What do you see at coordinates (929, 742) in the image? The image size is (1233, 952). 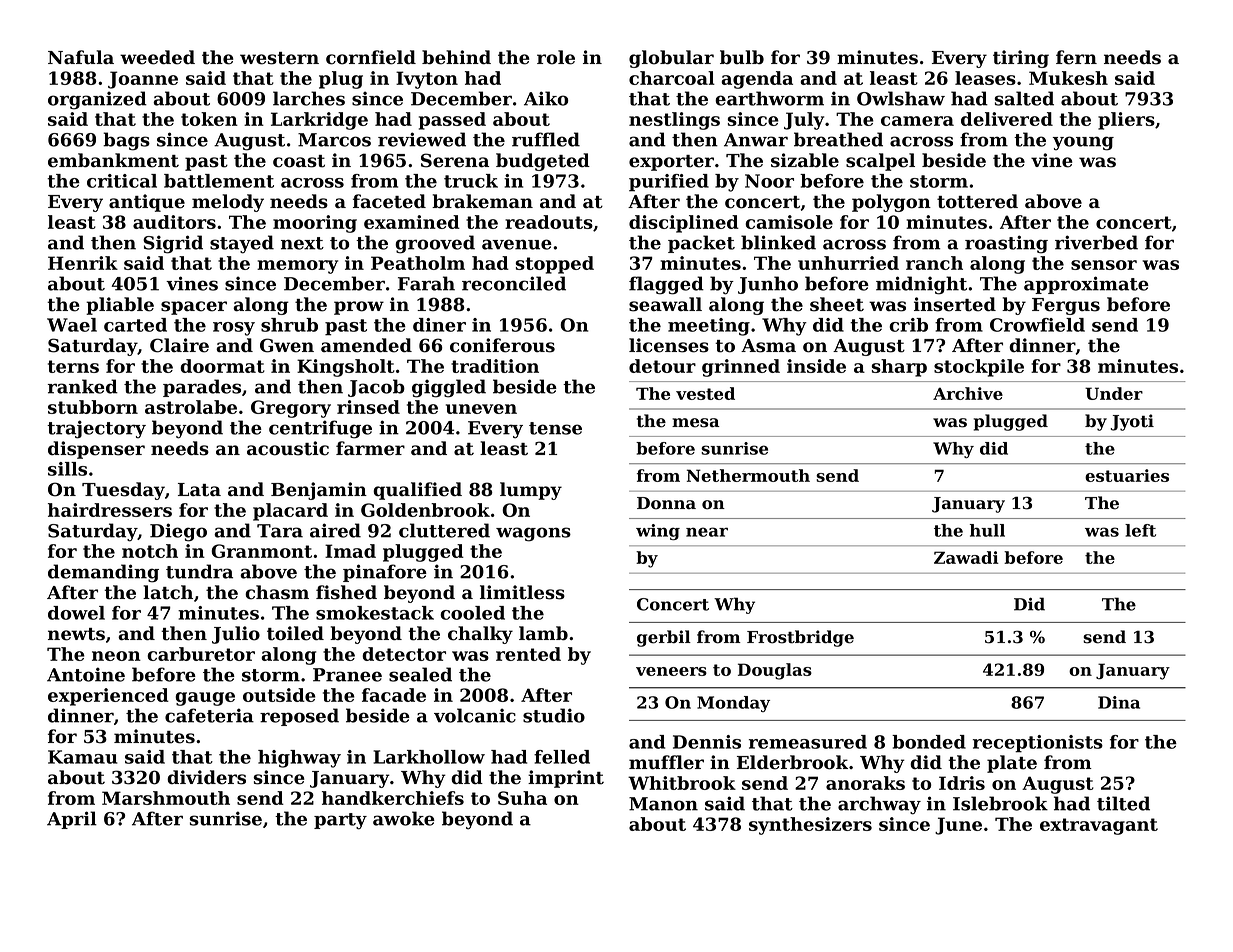 I see `bonded` at bounding box center [929, 742].
